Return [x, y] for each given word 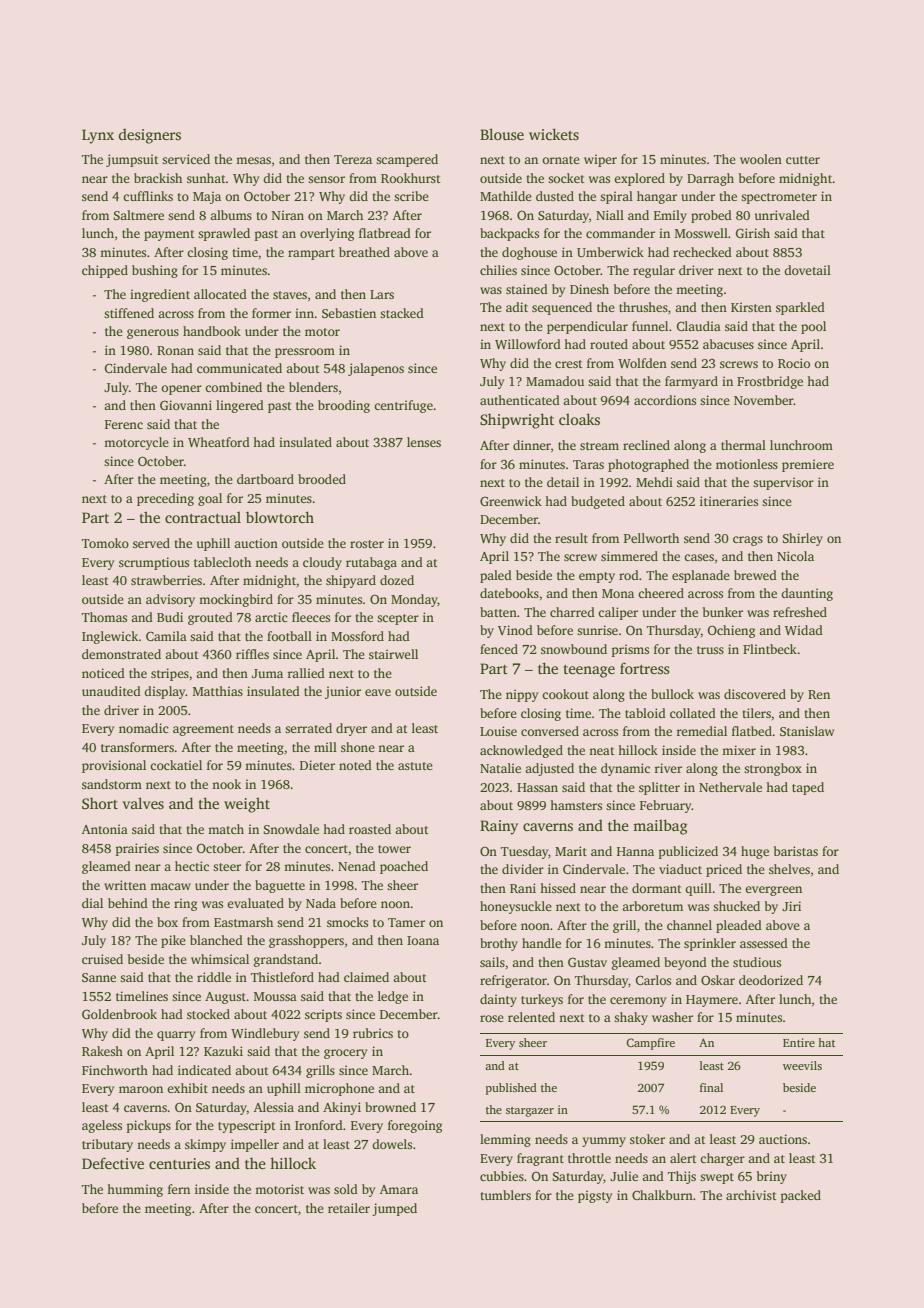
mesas [253, 160]
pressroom [305, 353]
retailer [349, 1208]
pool [813, 327]
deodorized [771, 980]
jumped [394, 1209]
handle [541, 943]
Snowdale [291, 829]
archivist [751, 1195]
